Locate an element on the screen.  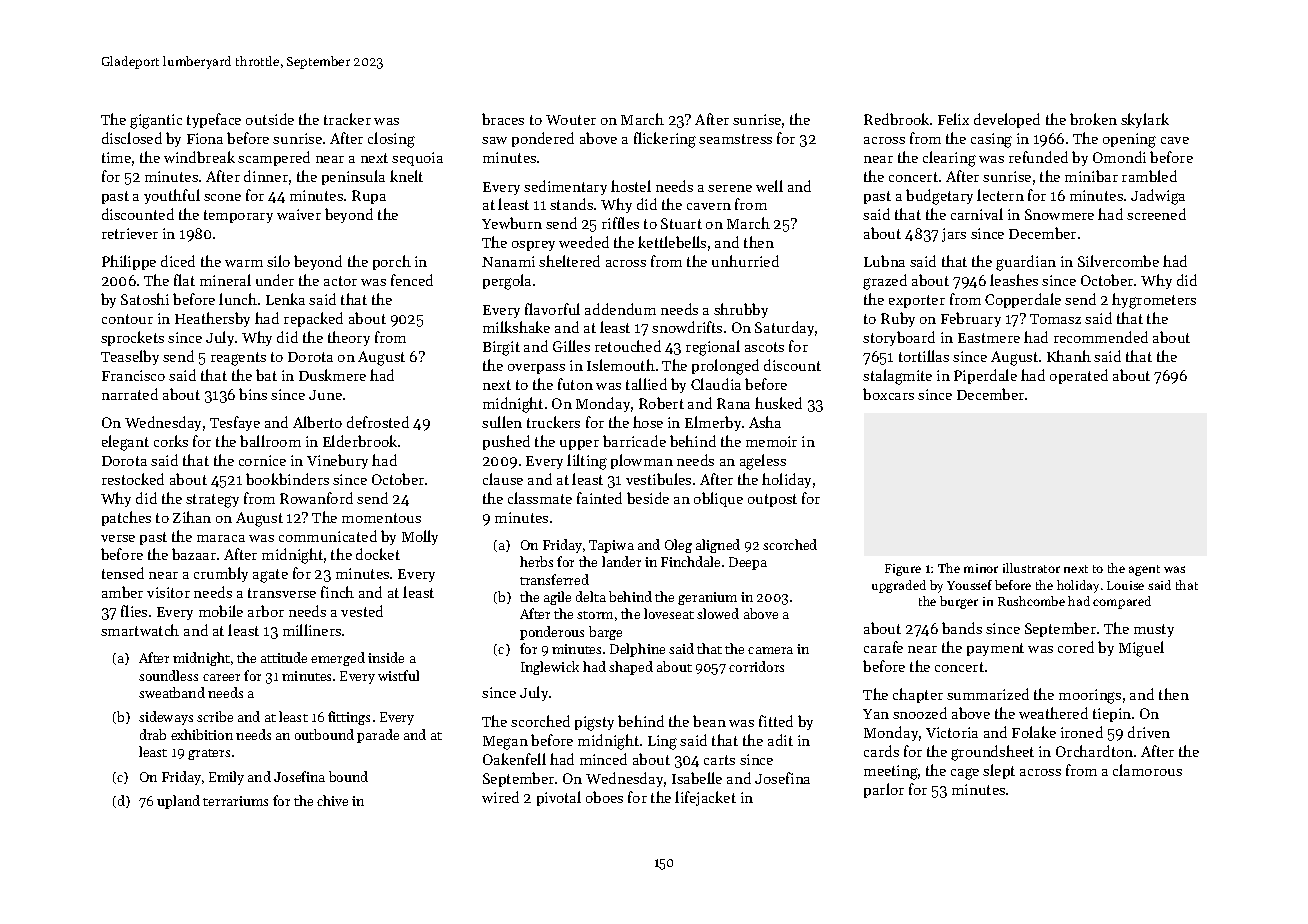
skylark is located at coordinates (1145, 120).
